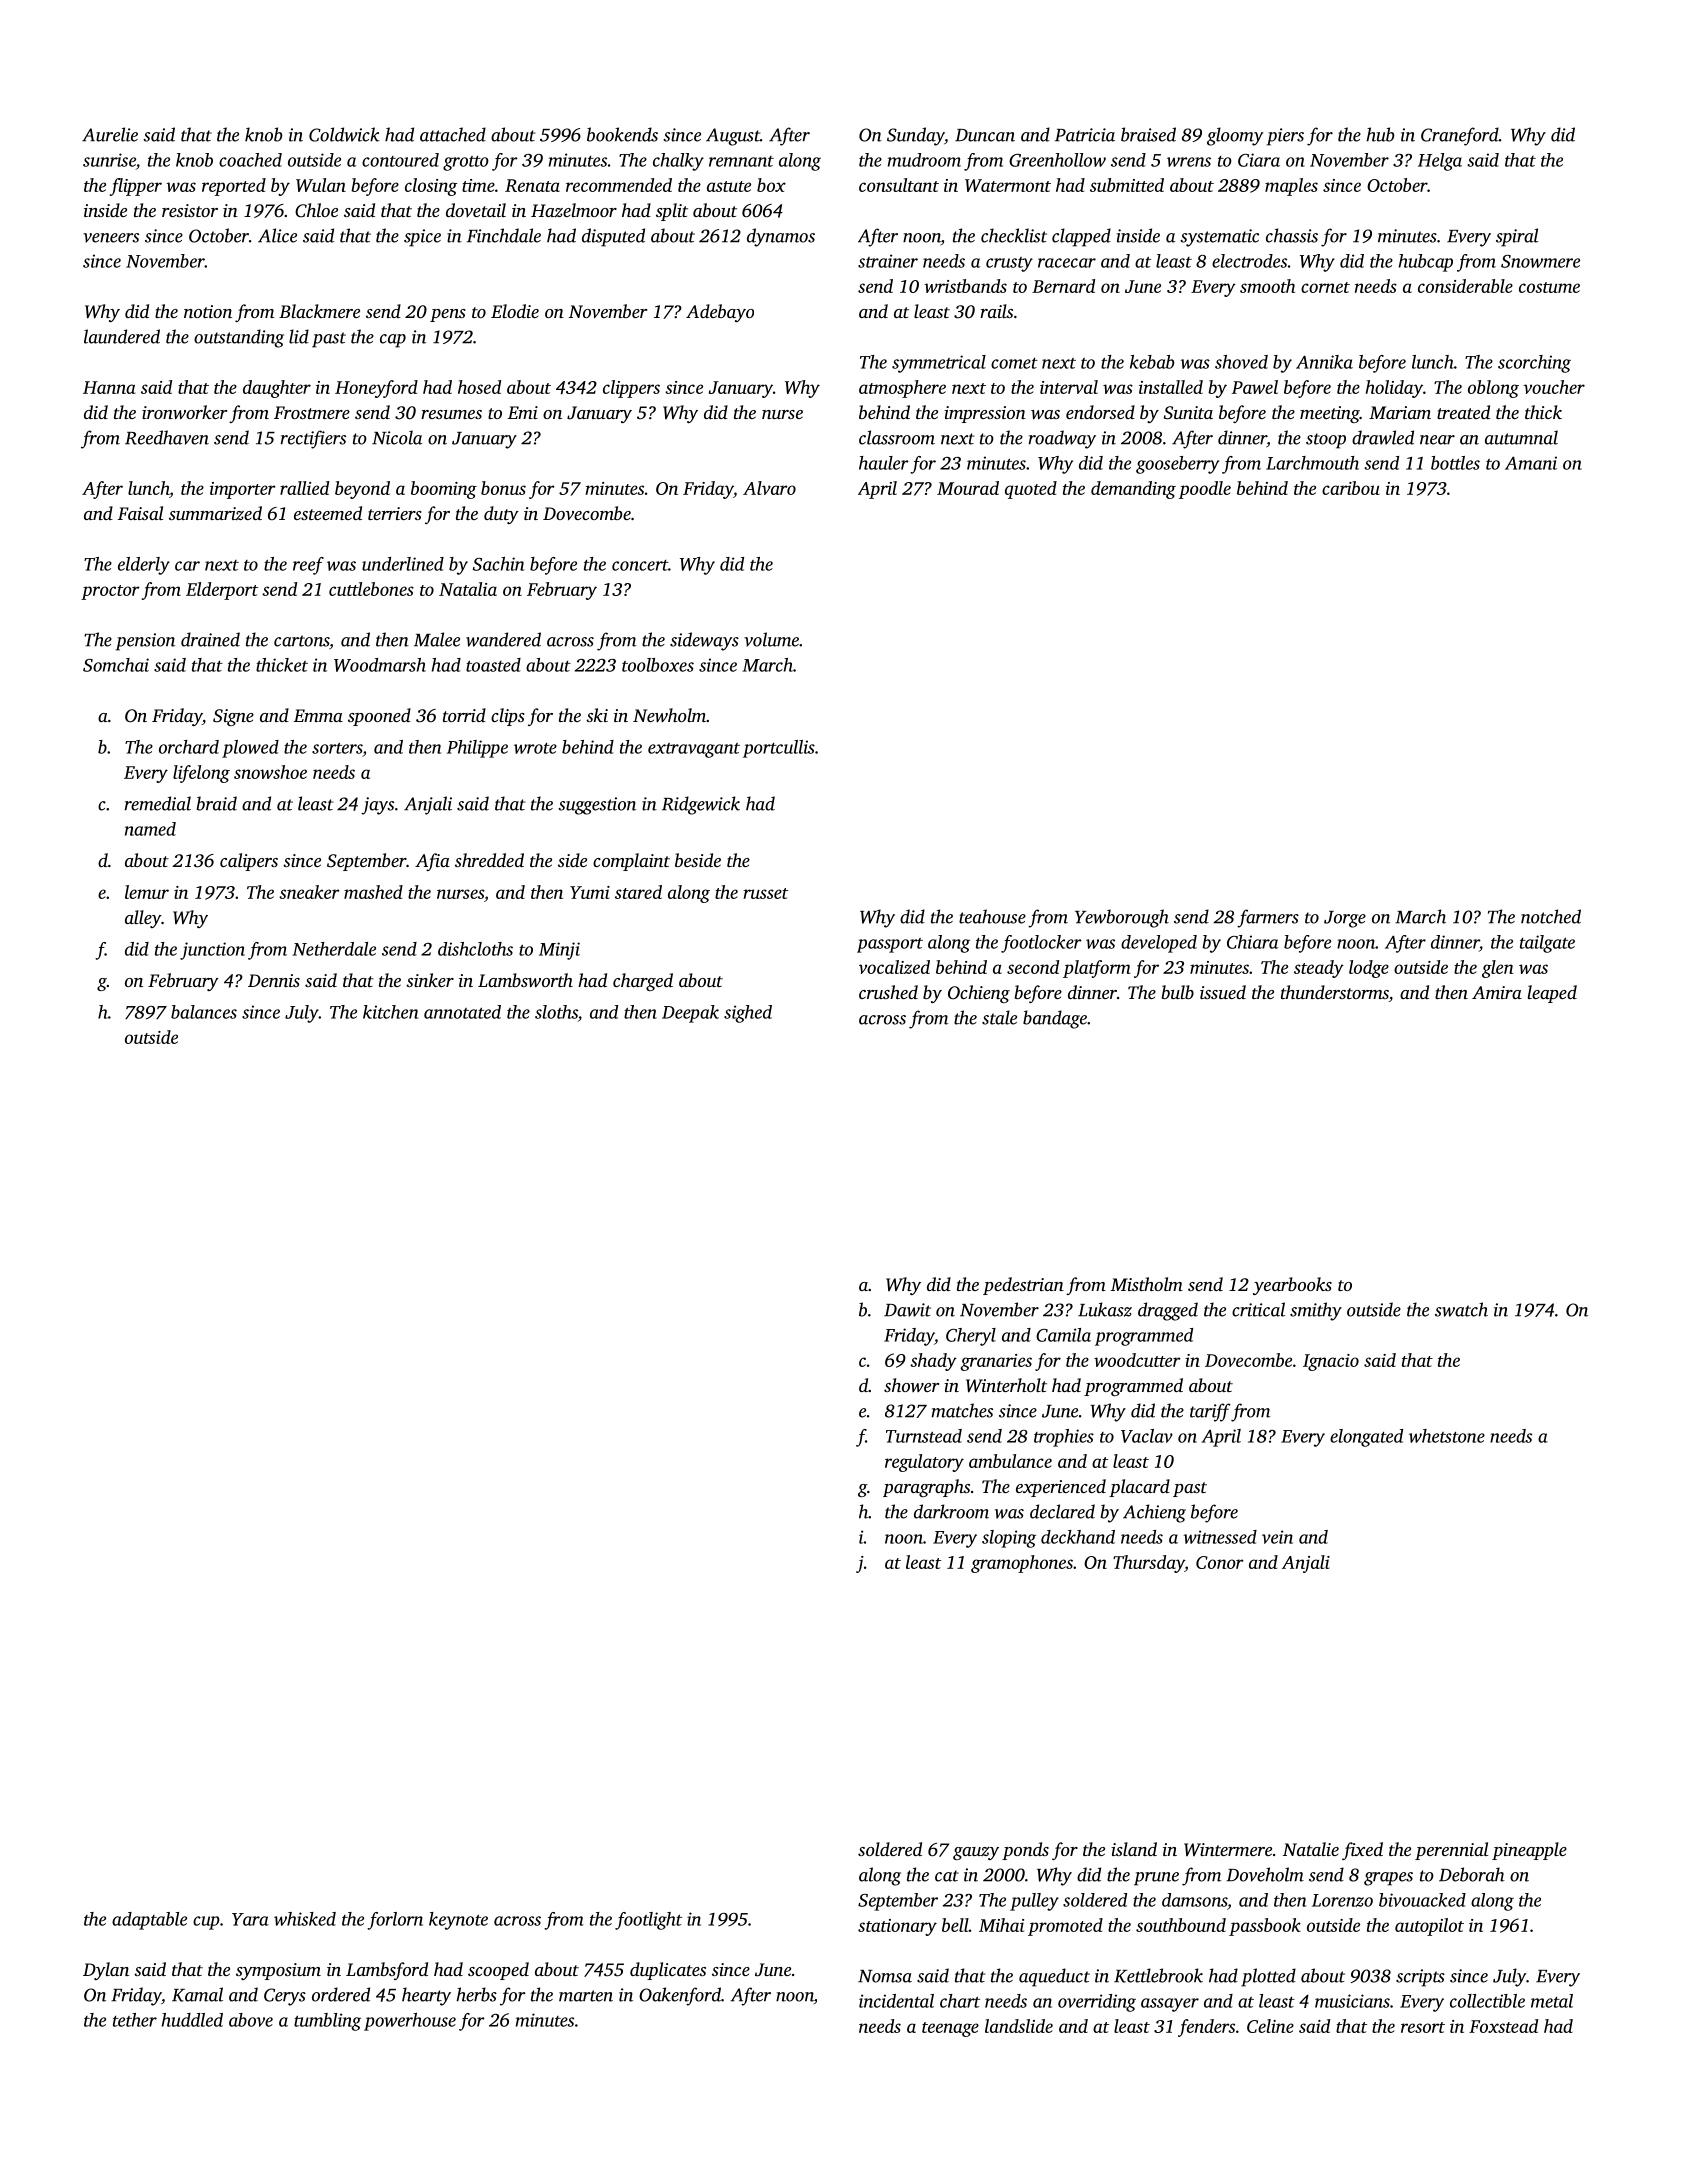 The height and width of the image is (2178, 1683). What do you see at coordinates (1085, 135) in the image?
I see `Patricia` at bounding box center [1085, 135].
